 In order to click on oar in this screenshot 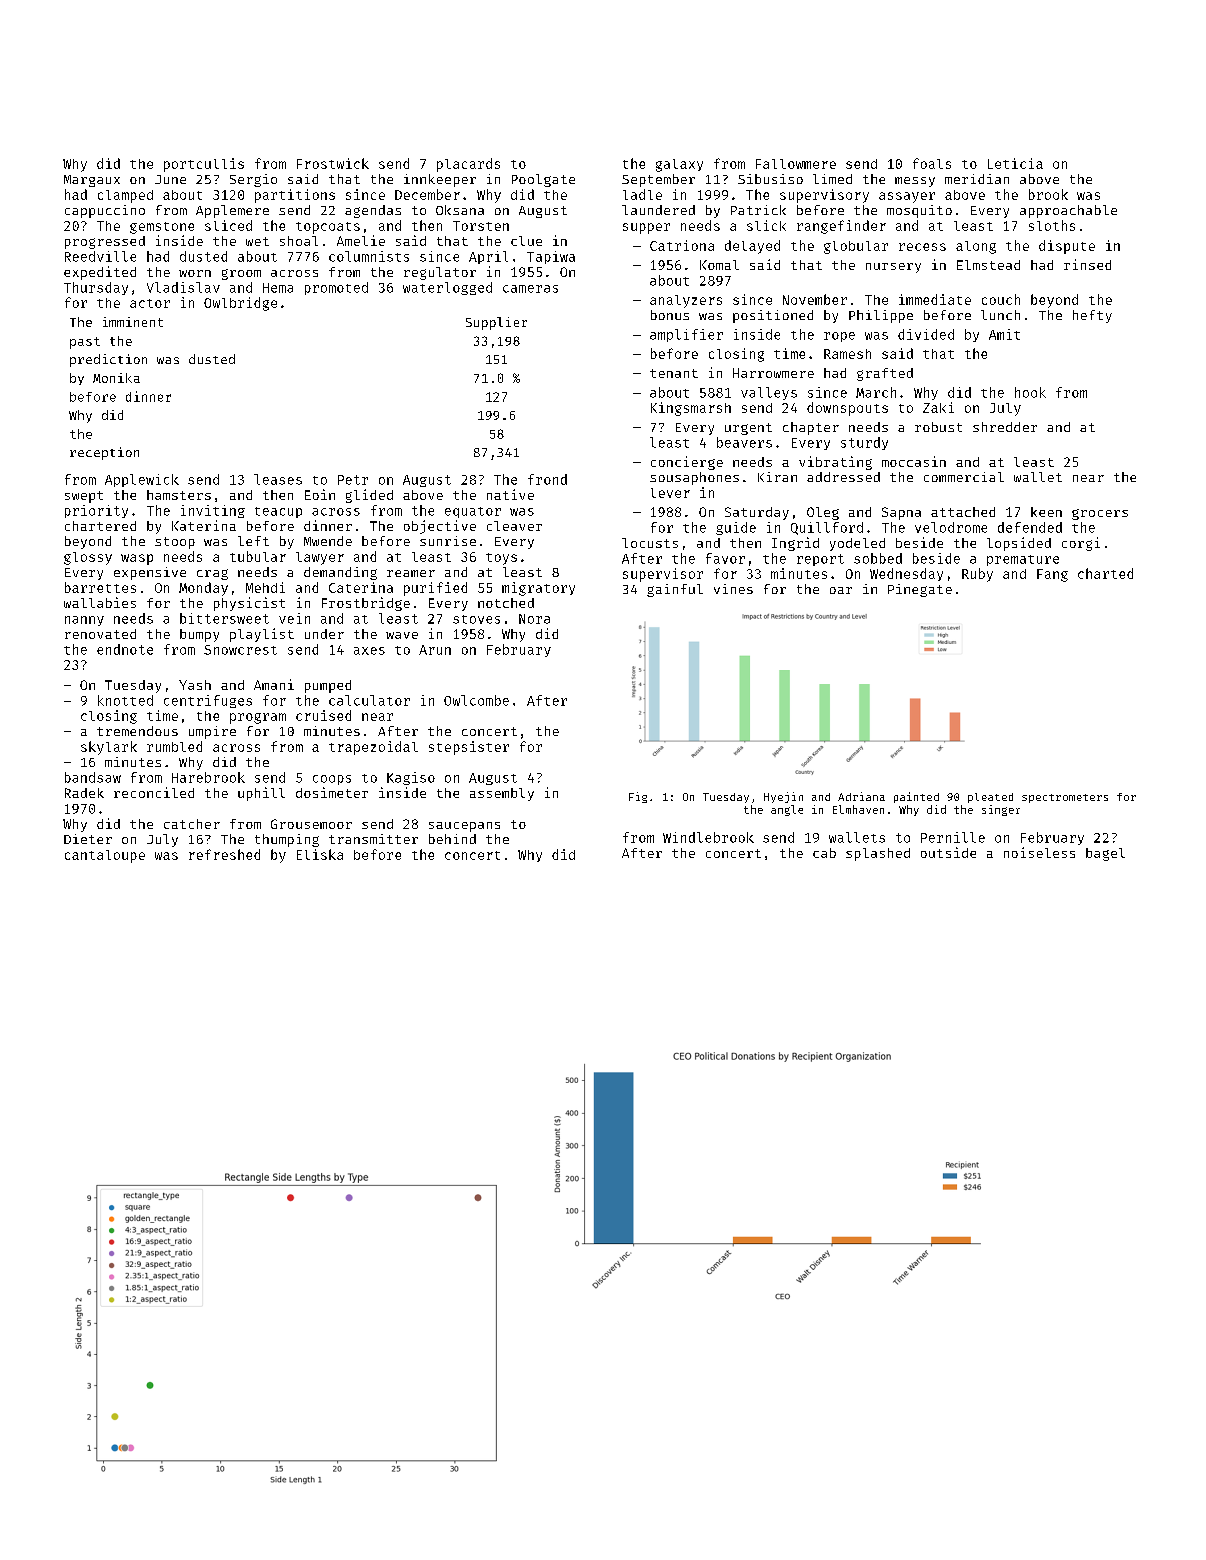, I will do `click(841, 590)`.
